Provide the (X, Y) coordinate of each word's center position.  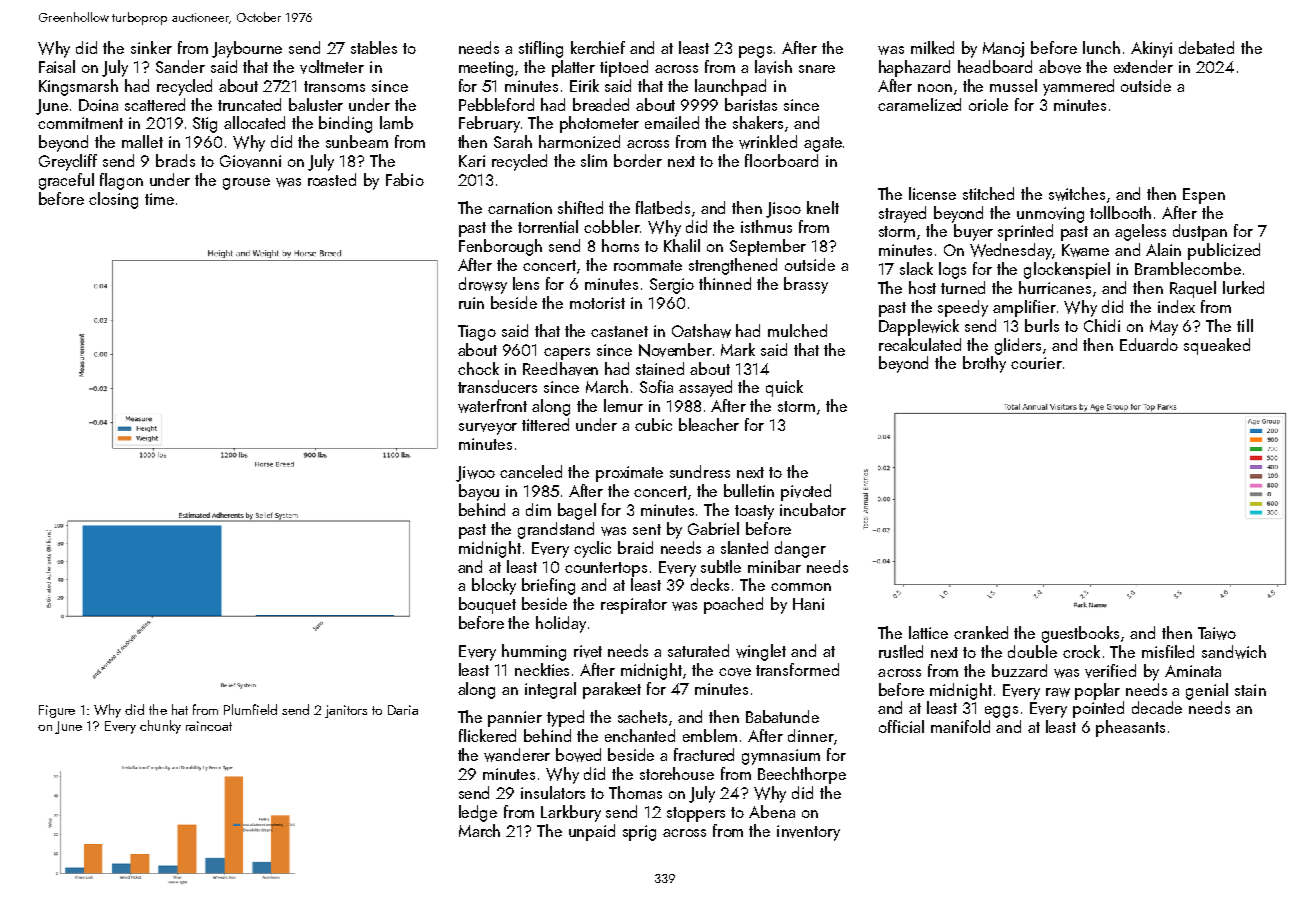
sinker (151, 47)
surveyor (488, 429)
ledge (478, 813)
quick (784, 388)
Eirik (584, 85)
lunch (1101, 47)
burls (1042, 325)
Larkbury (571, 813)
